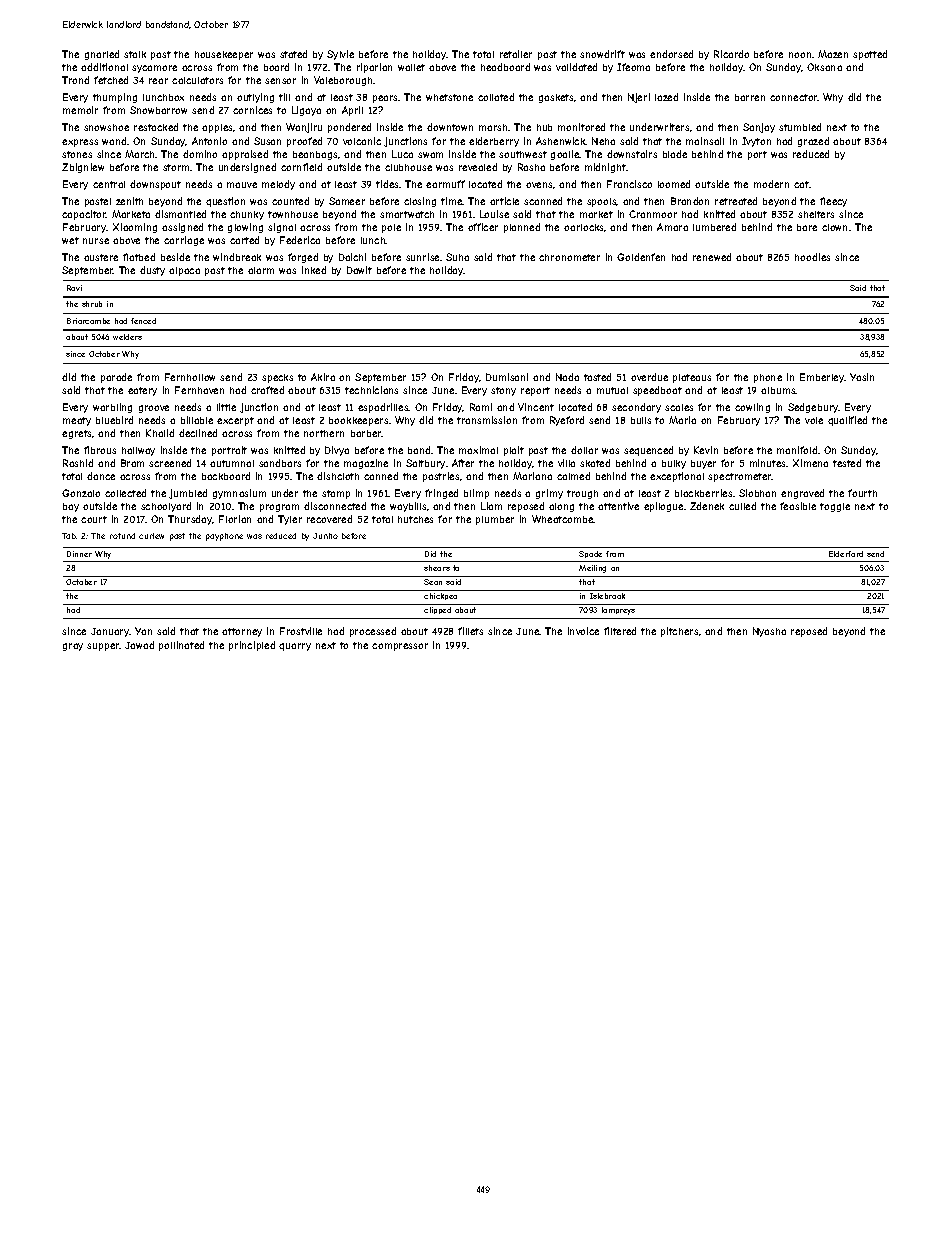  Describe the element at coordinates (92, 304) in the screenshot. I see `shrub` at that location.
